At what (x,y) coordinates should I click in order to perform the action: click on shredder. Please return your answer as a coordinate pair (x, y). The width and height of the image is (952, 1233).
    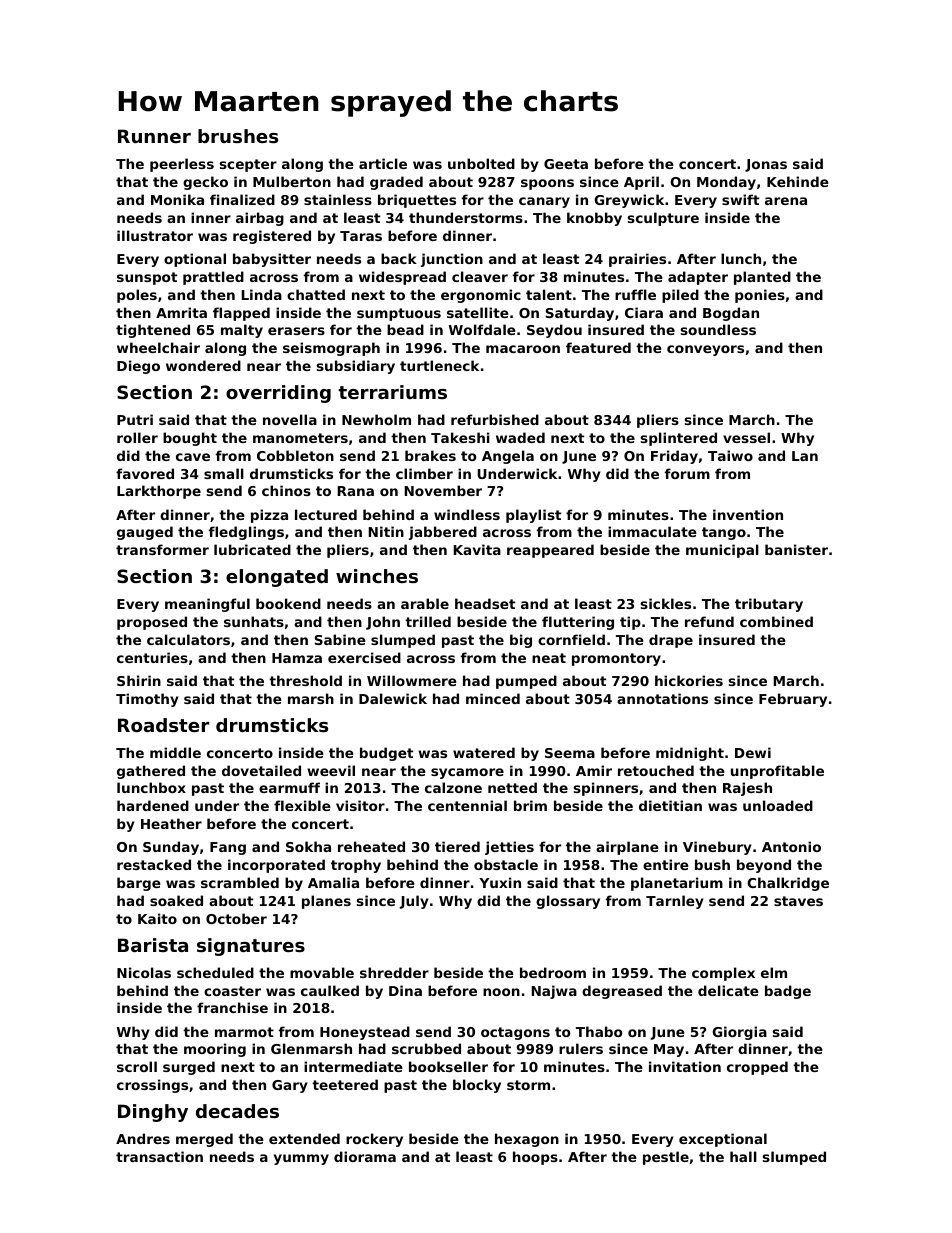
    Looking at the image, I should click on (394, 972).
